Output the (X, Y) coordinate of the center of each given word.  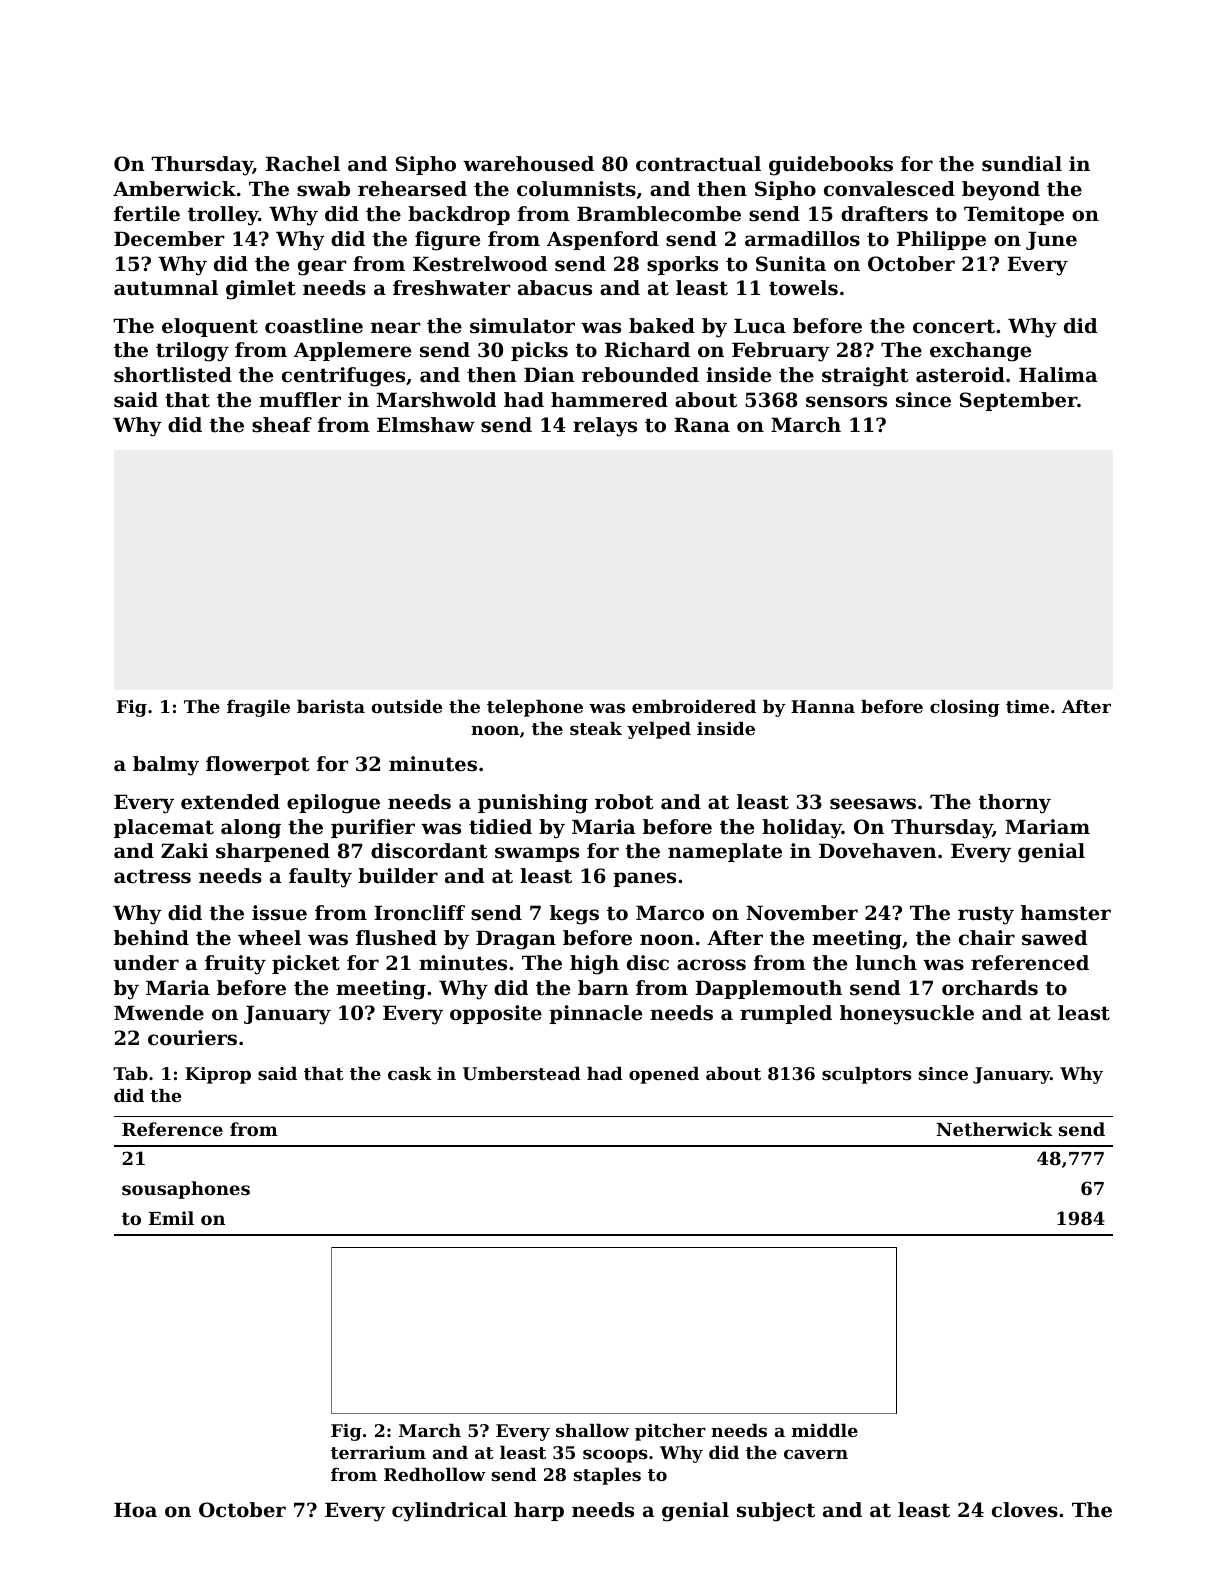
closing (965, 708)
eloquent (210, 327)
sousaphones (186, 1190)
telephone (535, 708)
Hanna (823, 706)
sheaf (282, 425)
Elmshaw (426, 425)
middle (825, 1430)
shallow (592, 1430)
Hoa (135, 1510)
